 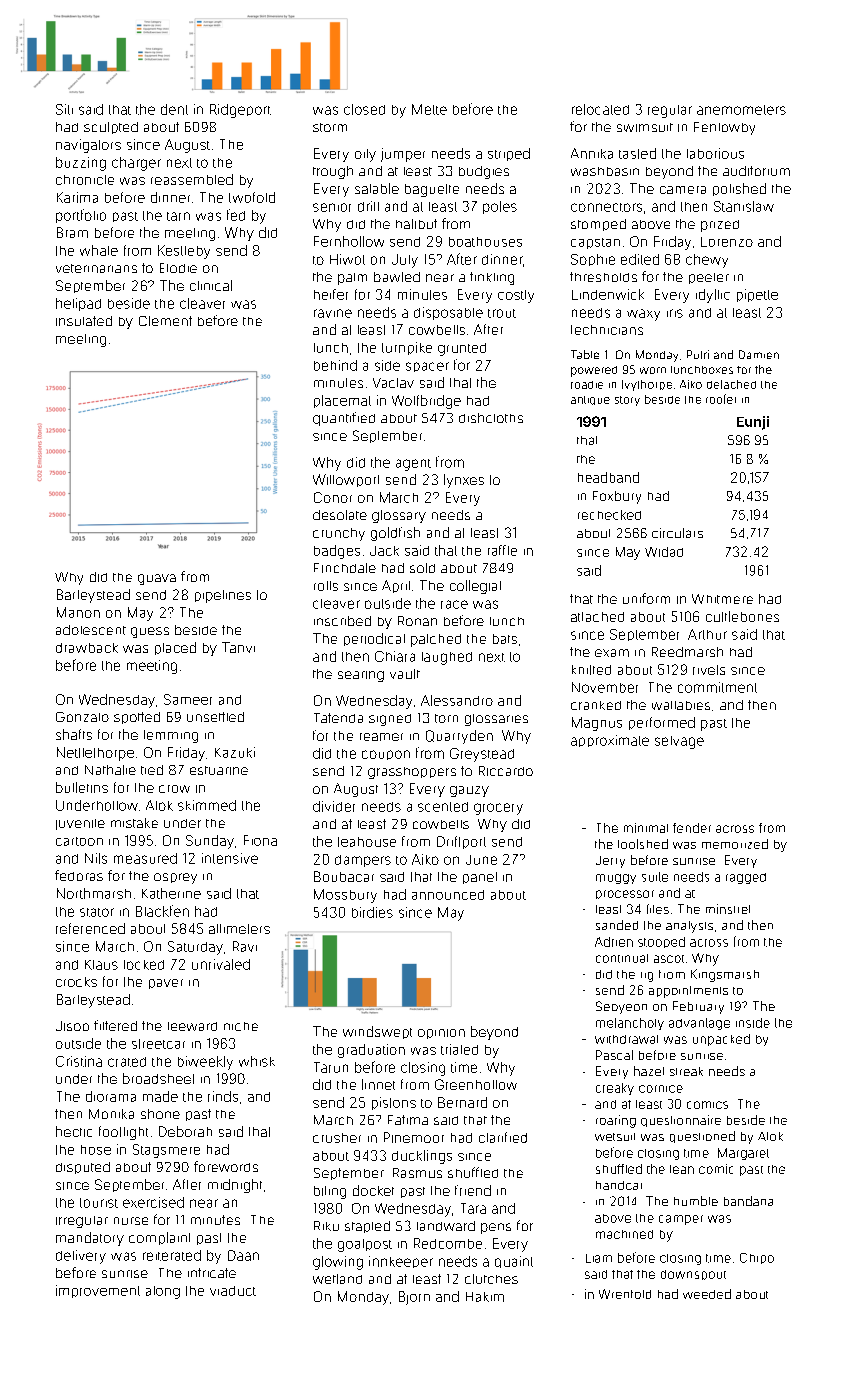 I want to click on Tarun, so click(x=331, y=1067).
